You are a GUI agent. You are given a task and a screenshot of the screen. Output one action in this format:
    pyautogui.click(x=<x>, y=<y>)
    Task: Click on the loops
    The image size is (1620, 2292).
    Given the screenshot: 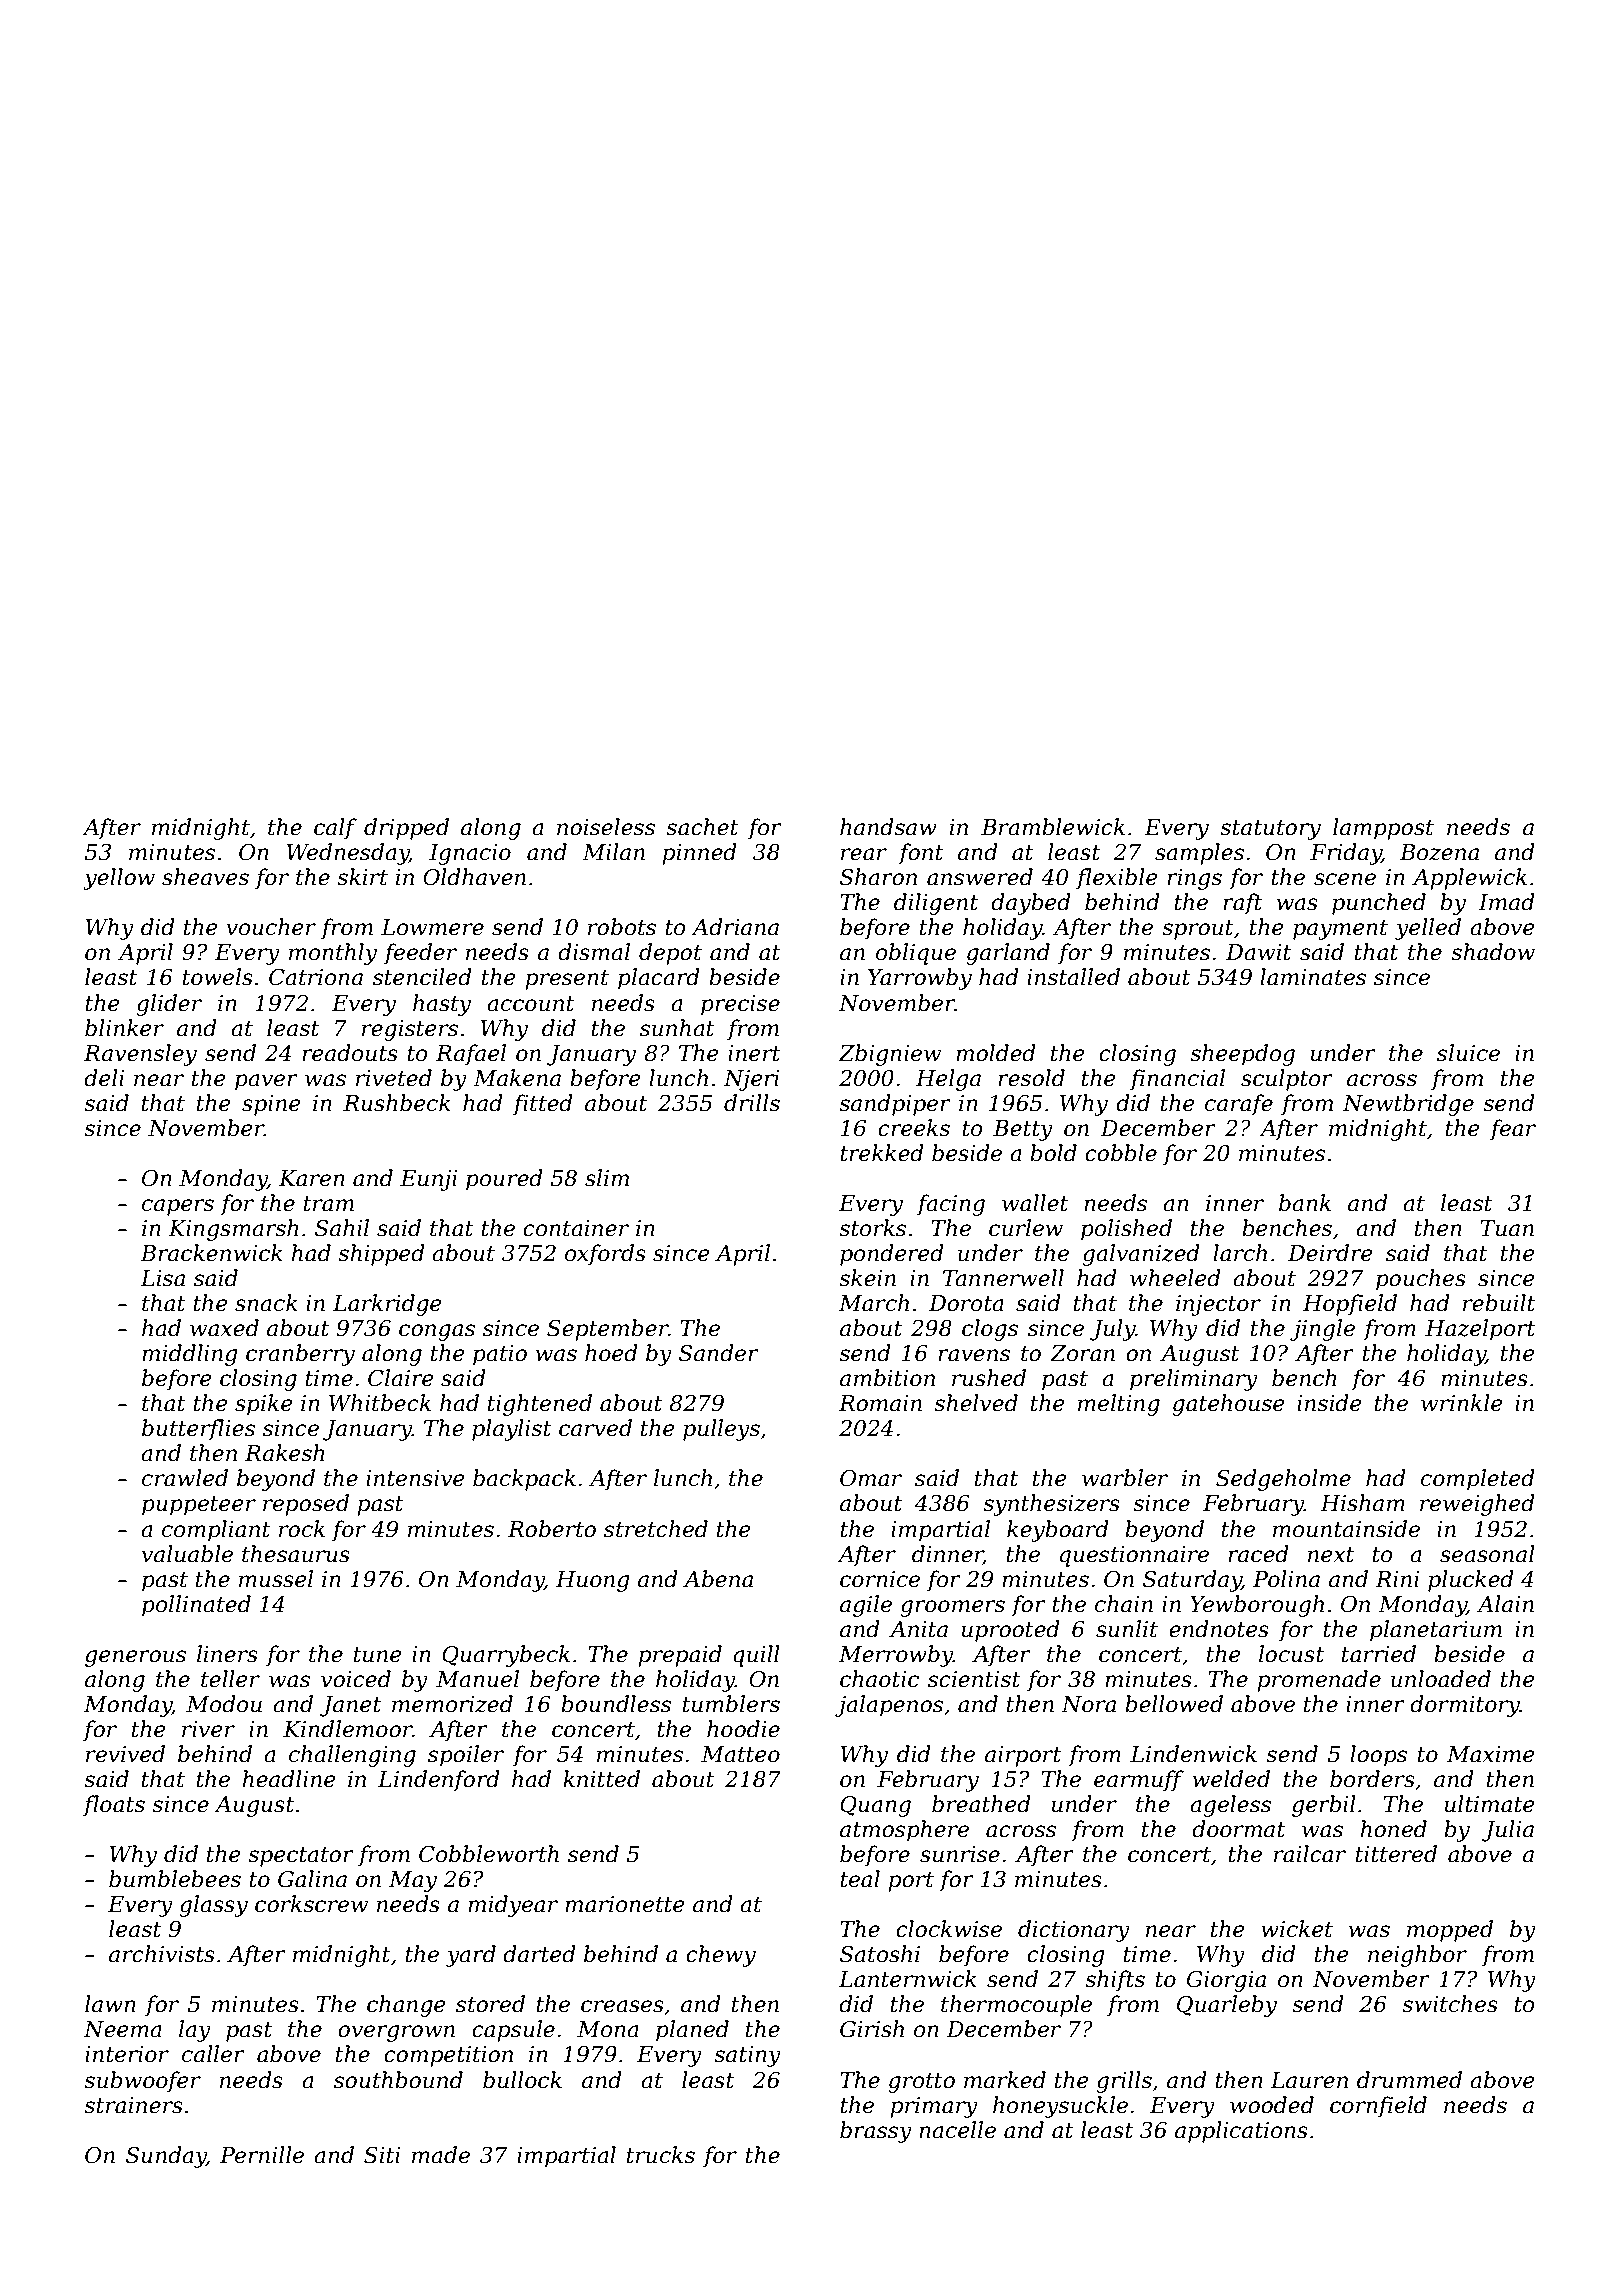 What is the action you would take?
    pyautogui.click(x=1378, y=1756)
